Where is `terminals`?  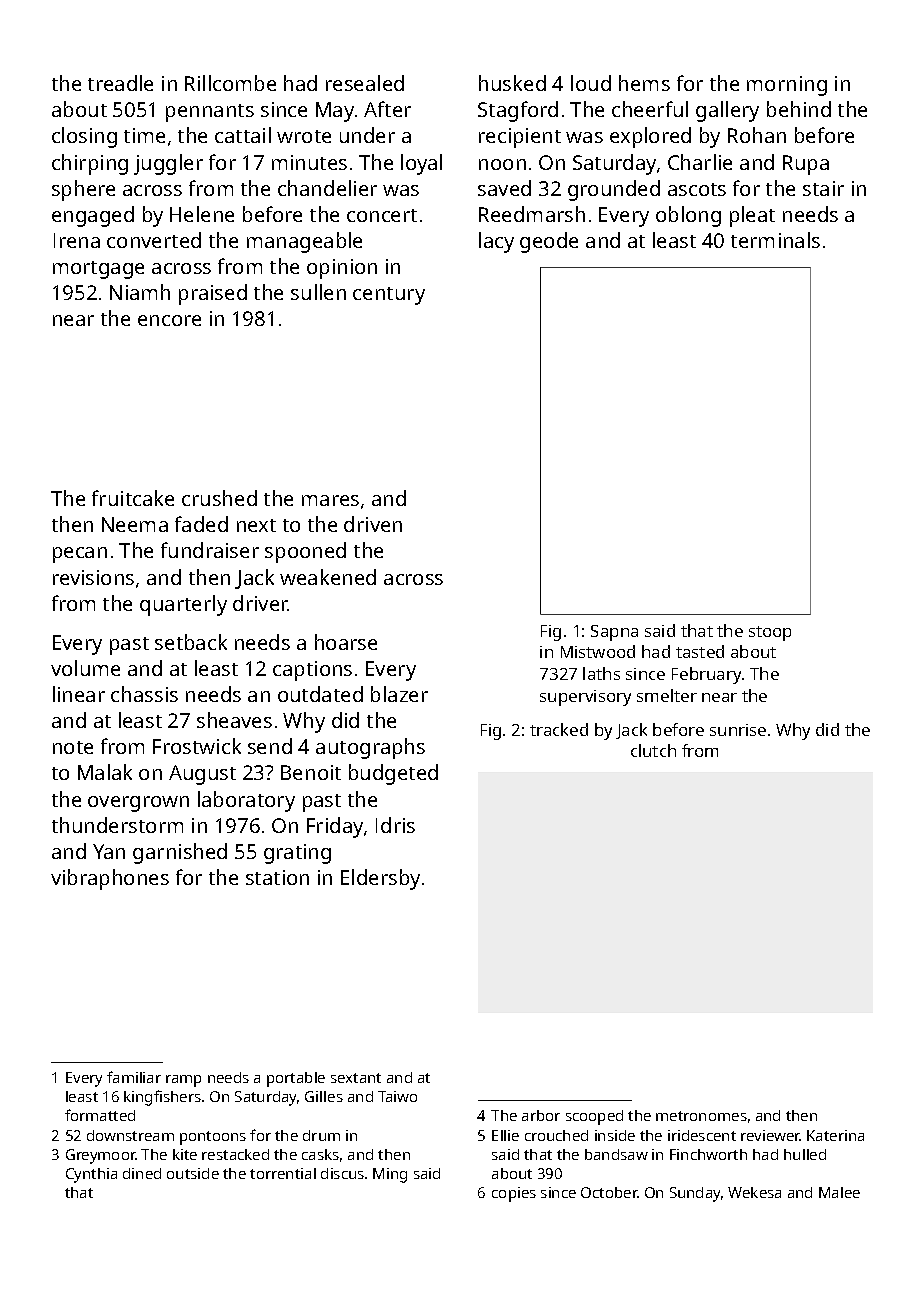 terminals is located at coordinates (775, 240).
